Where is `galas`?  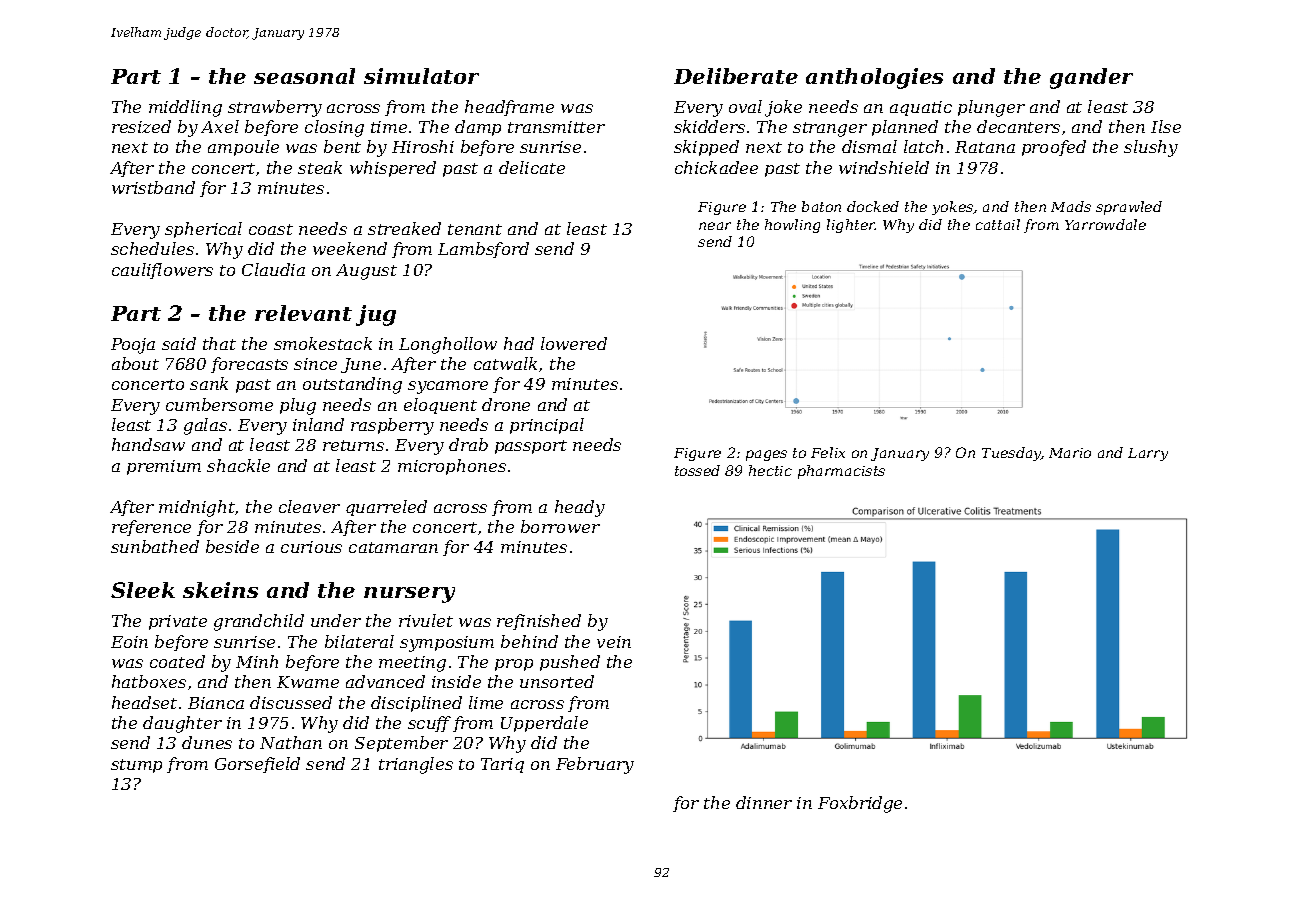
galas is located at coordinates (205, 426).
